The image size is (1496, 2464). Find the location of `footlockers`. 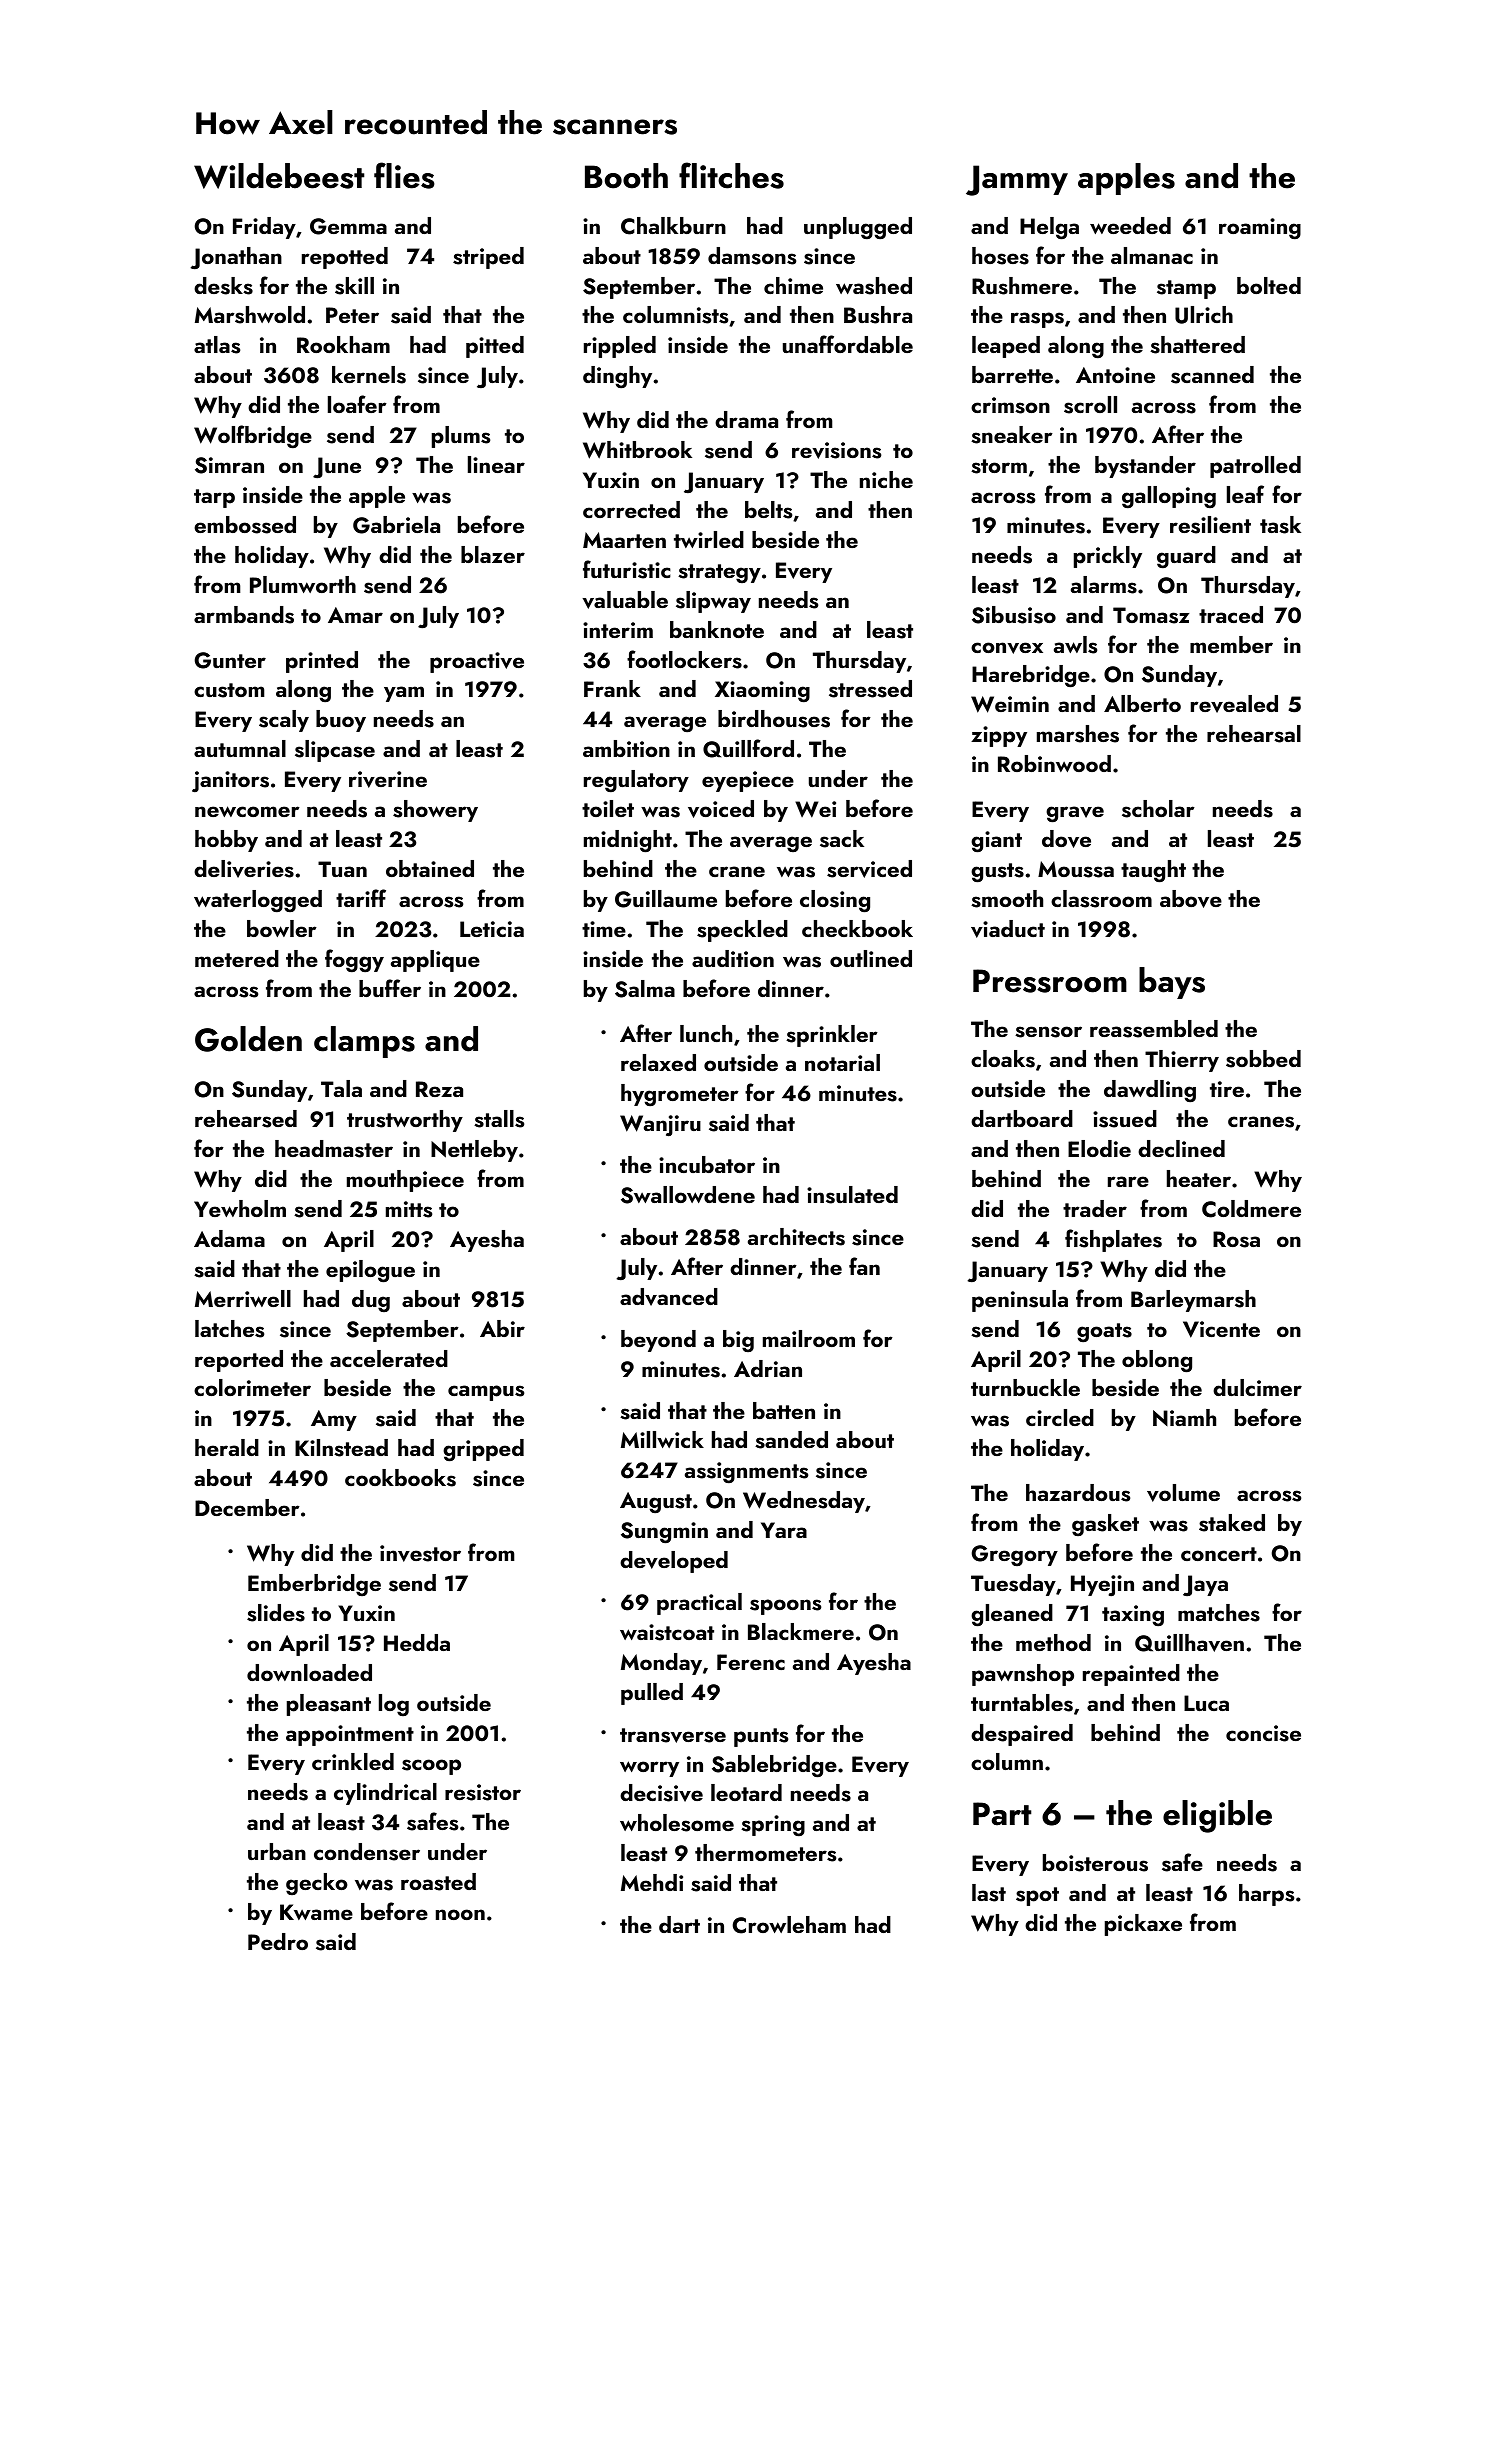

footlockers is located at coordinates (684, 659).
